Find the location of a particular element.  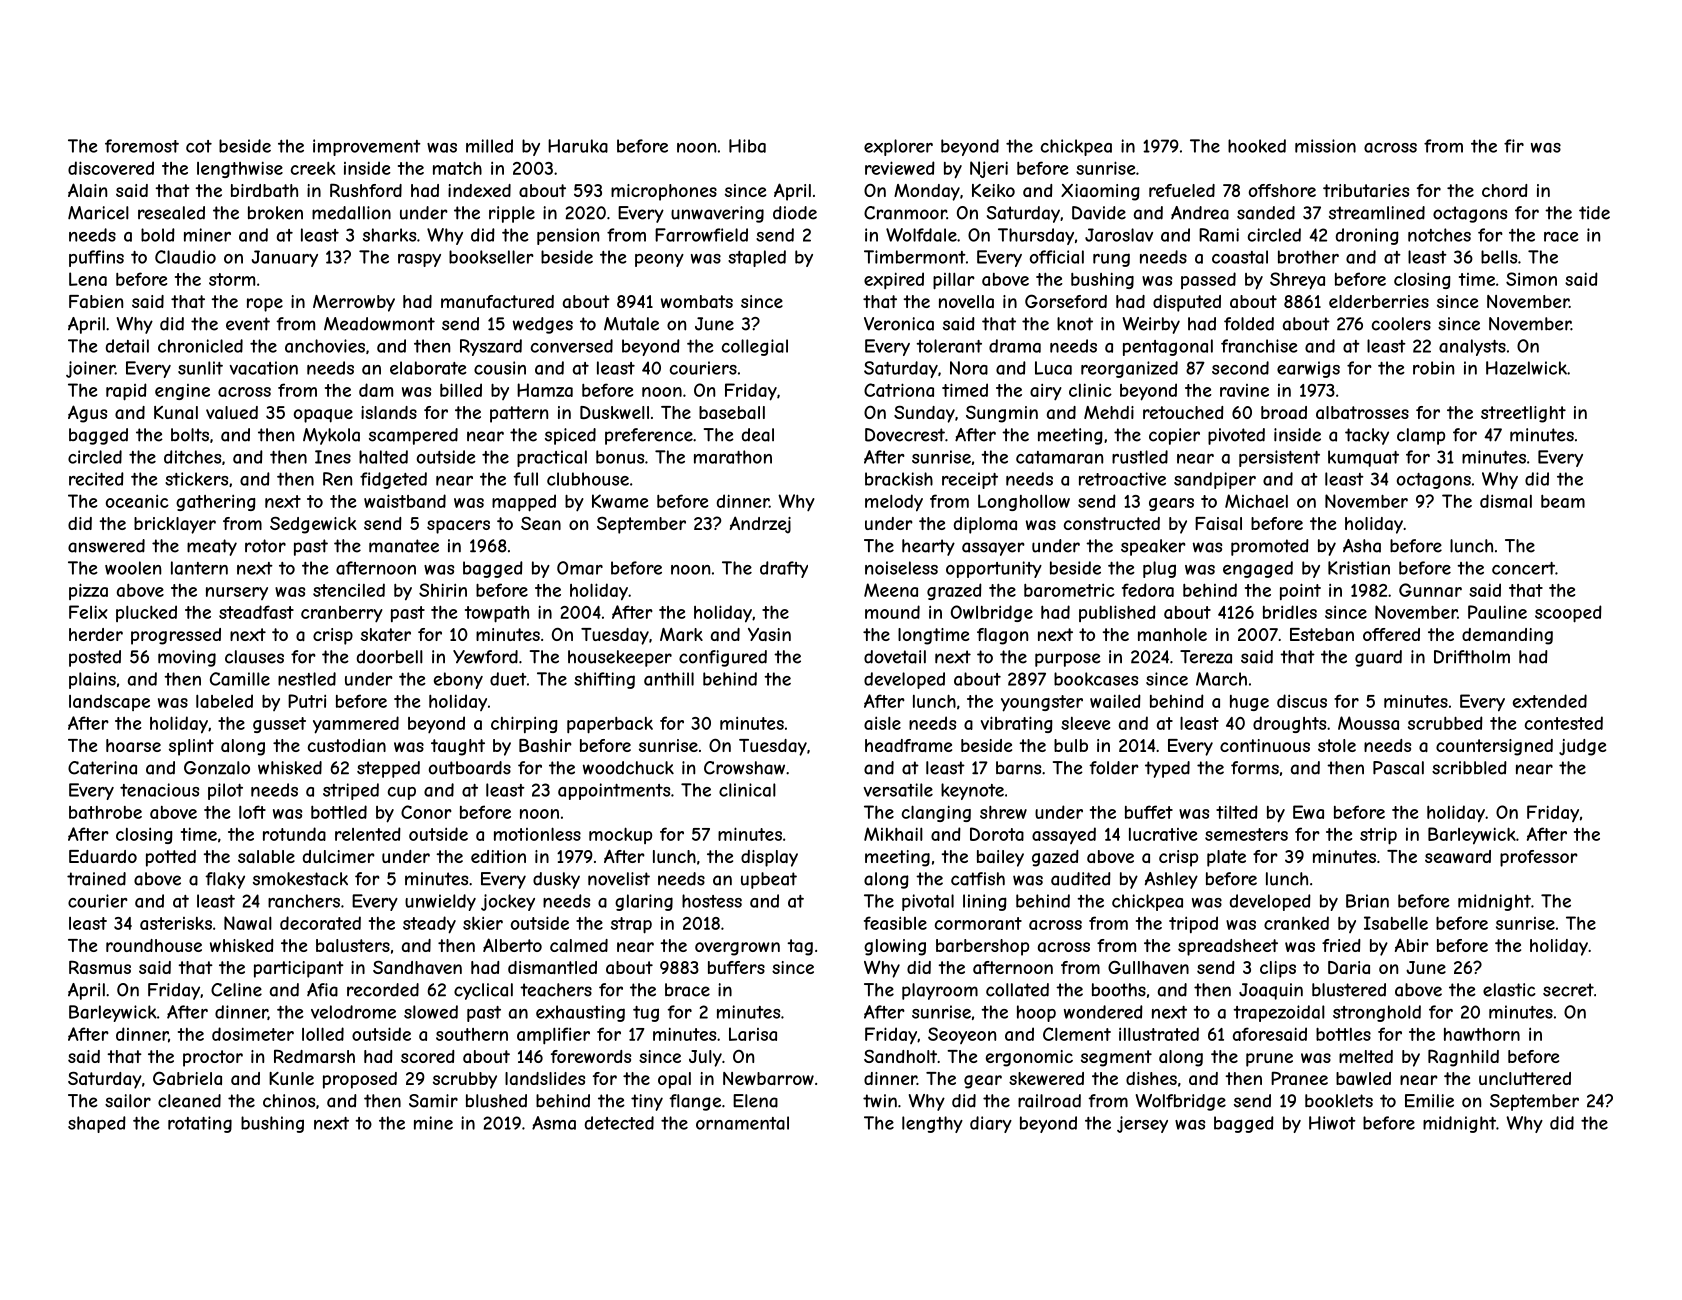

tide is located at coordinates (1594, 213).
